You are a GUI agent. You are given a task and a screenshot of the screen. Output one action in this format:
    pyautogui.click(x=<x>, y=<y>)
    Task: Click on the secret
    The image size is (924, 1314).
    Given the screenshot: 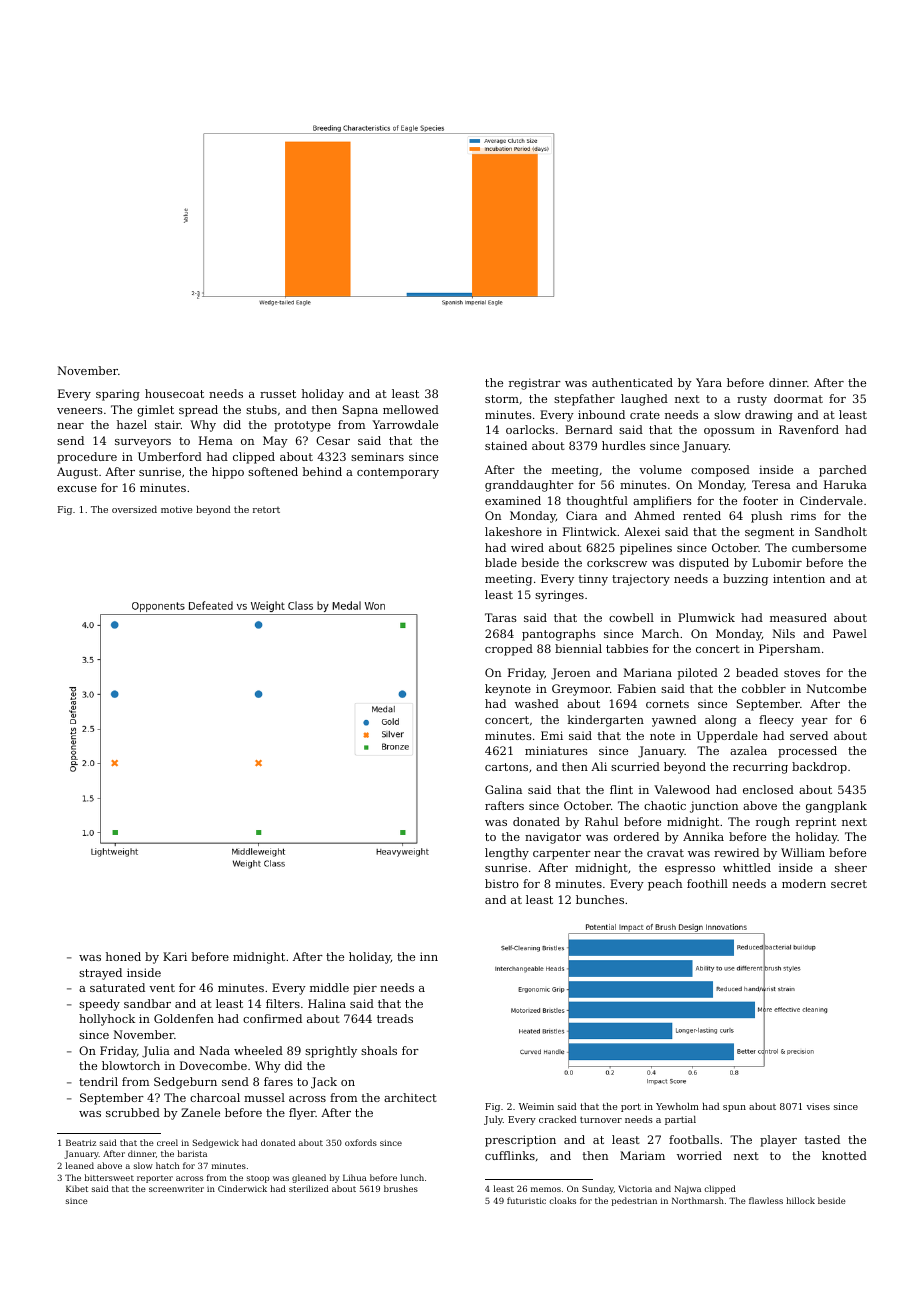 What is the action you would take?
    pyautogui.click(x=849, y=884)
